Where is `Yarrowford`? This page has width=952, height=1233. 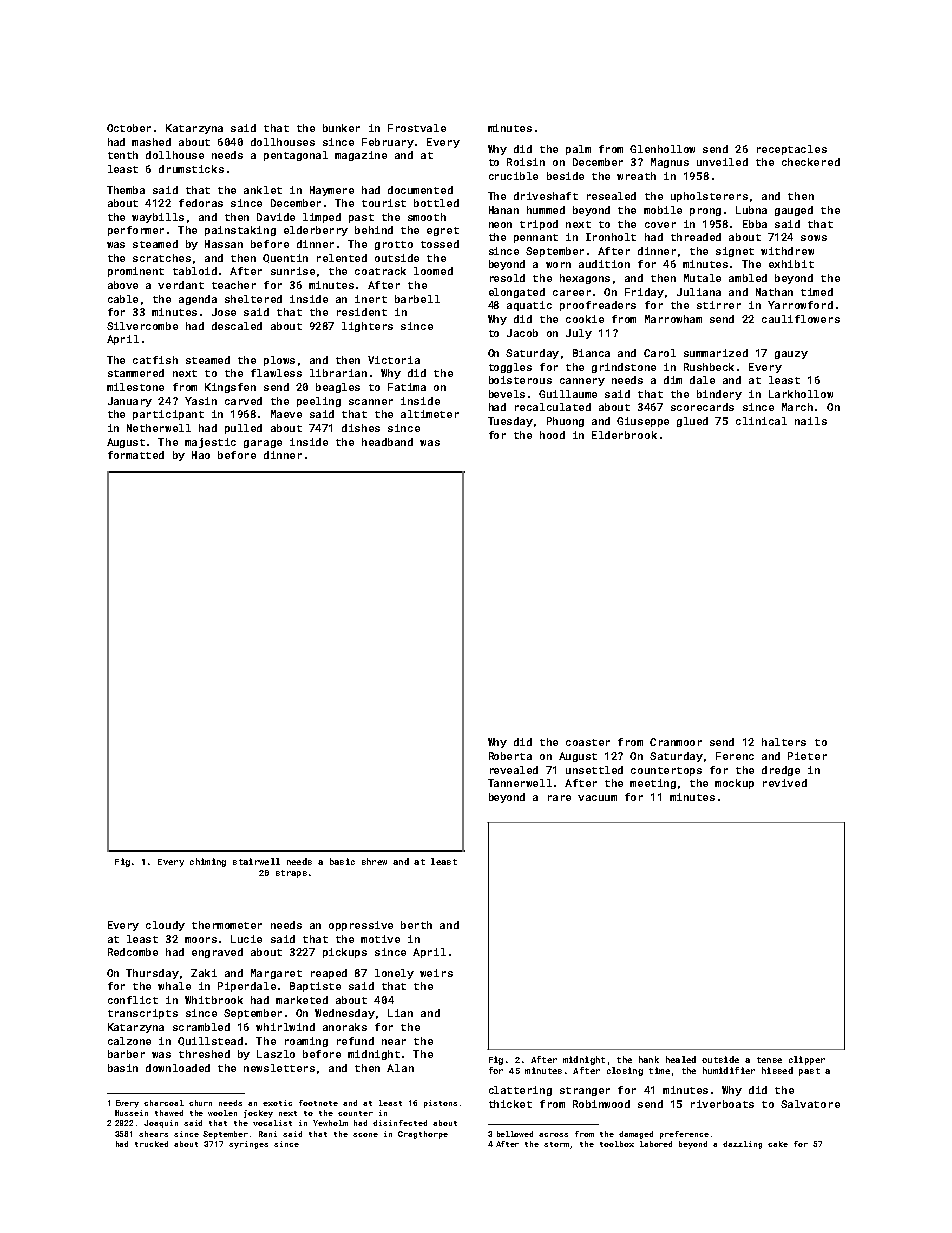 Yarrowford is located at coordinates (800, 305).
